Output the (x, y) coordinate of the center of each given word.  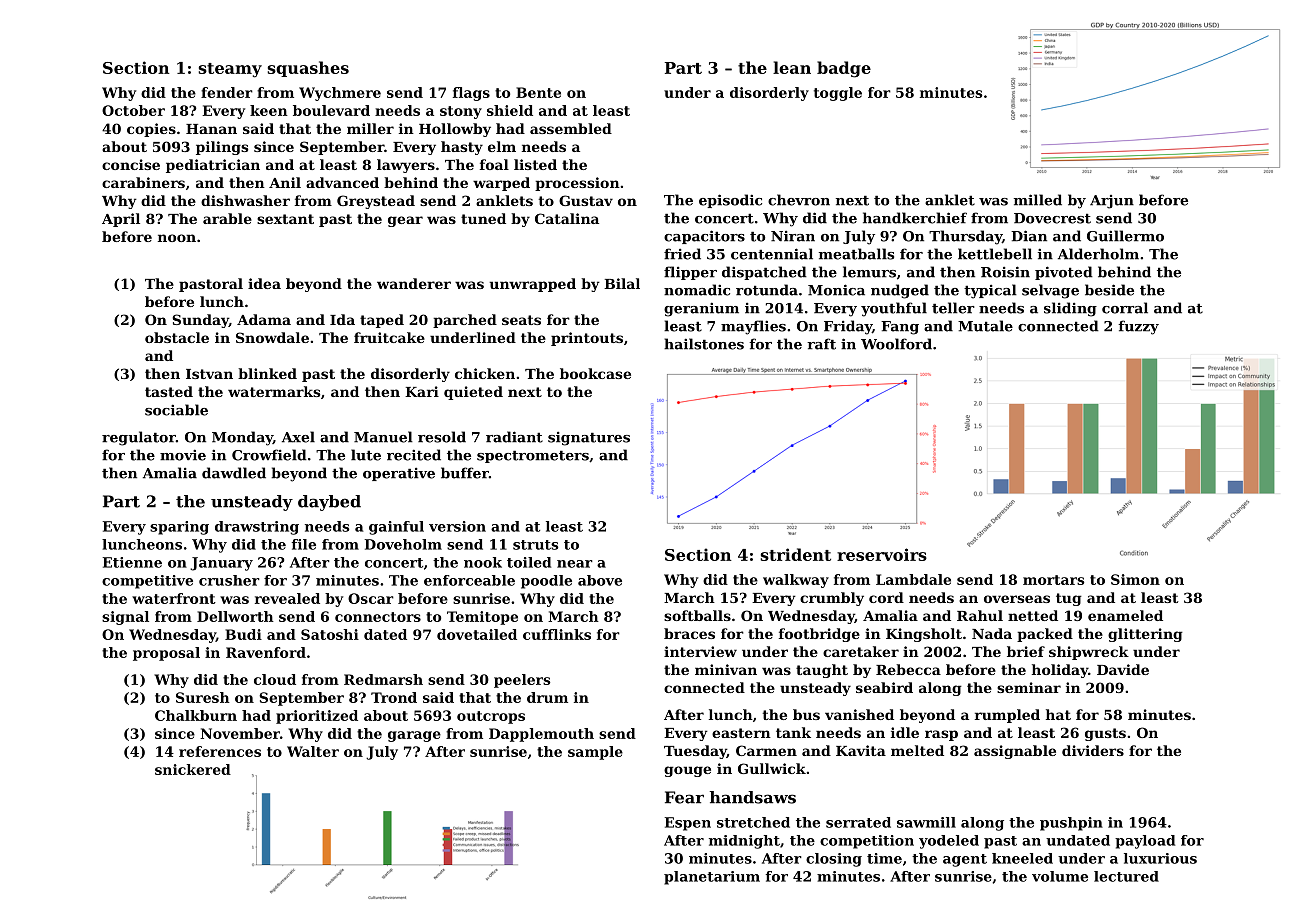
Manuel (383, 437)
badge (844, 69)
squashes (308, 69)
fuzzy (1138, 327)
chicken (485, 373)
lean (792, 67)
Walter (313, 751)
